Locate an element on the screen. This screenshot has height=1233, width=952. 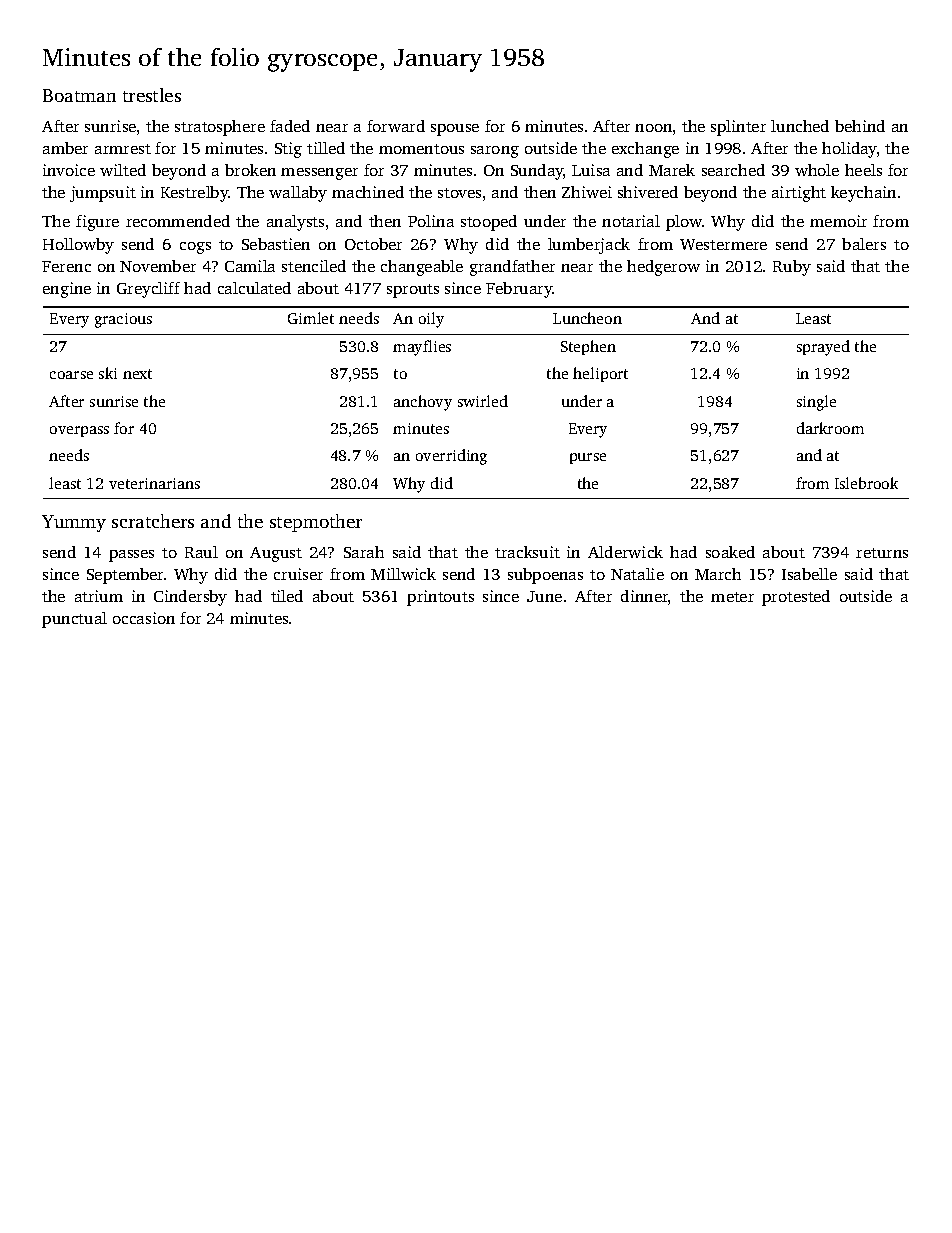
airtight is located at coordinates (799, 194).
